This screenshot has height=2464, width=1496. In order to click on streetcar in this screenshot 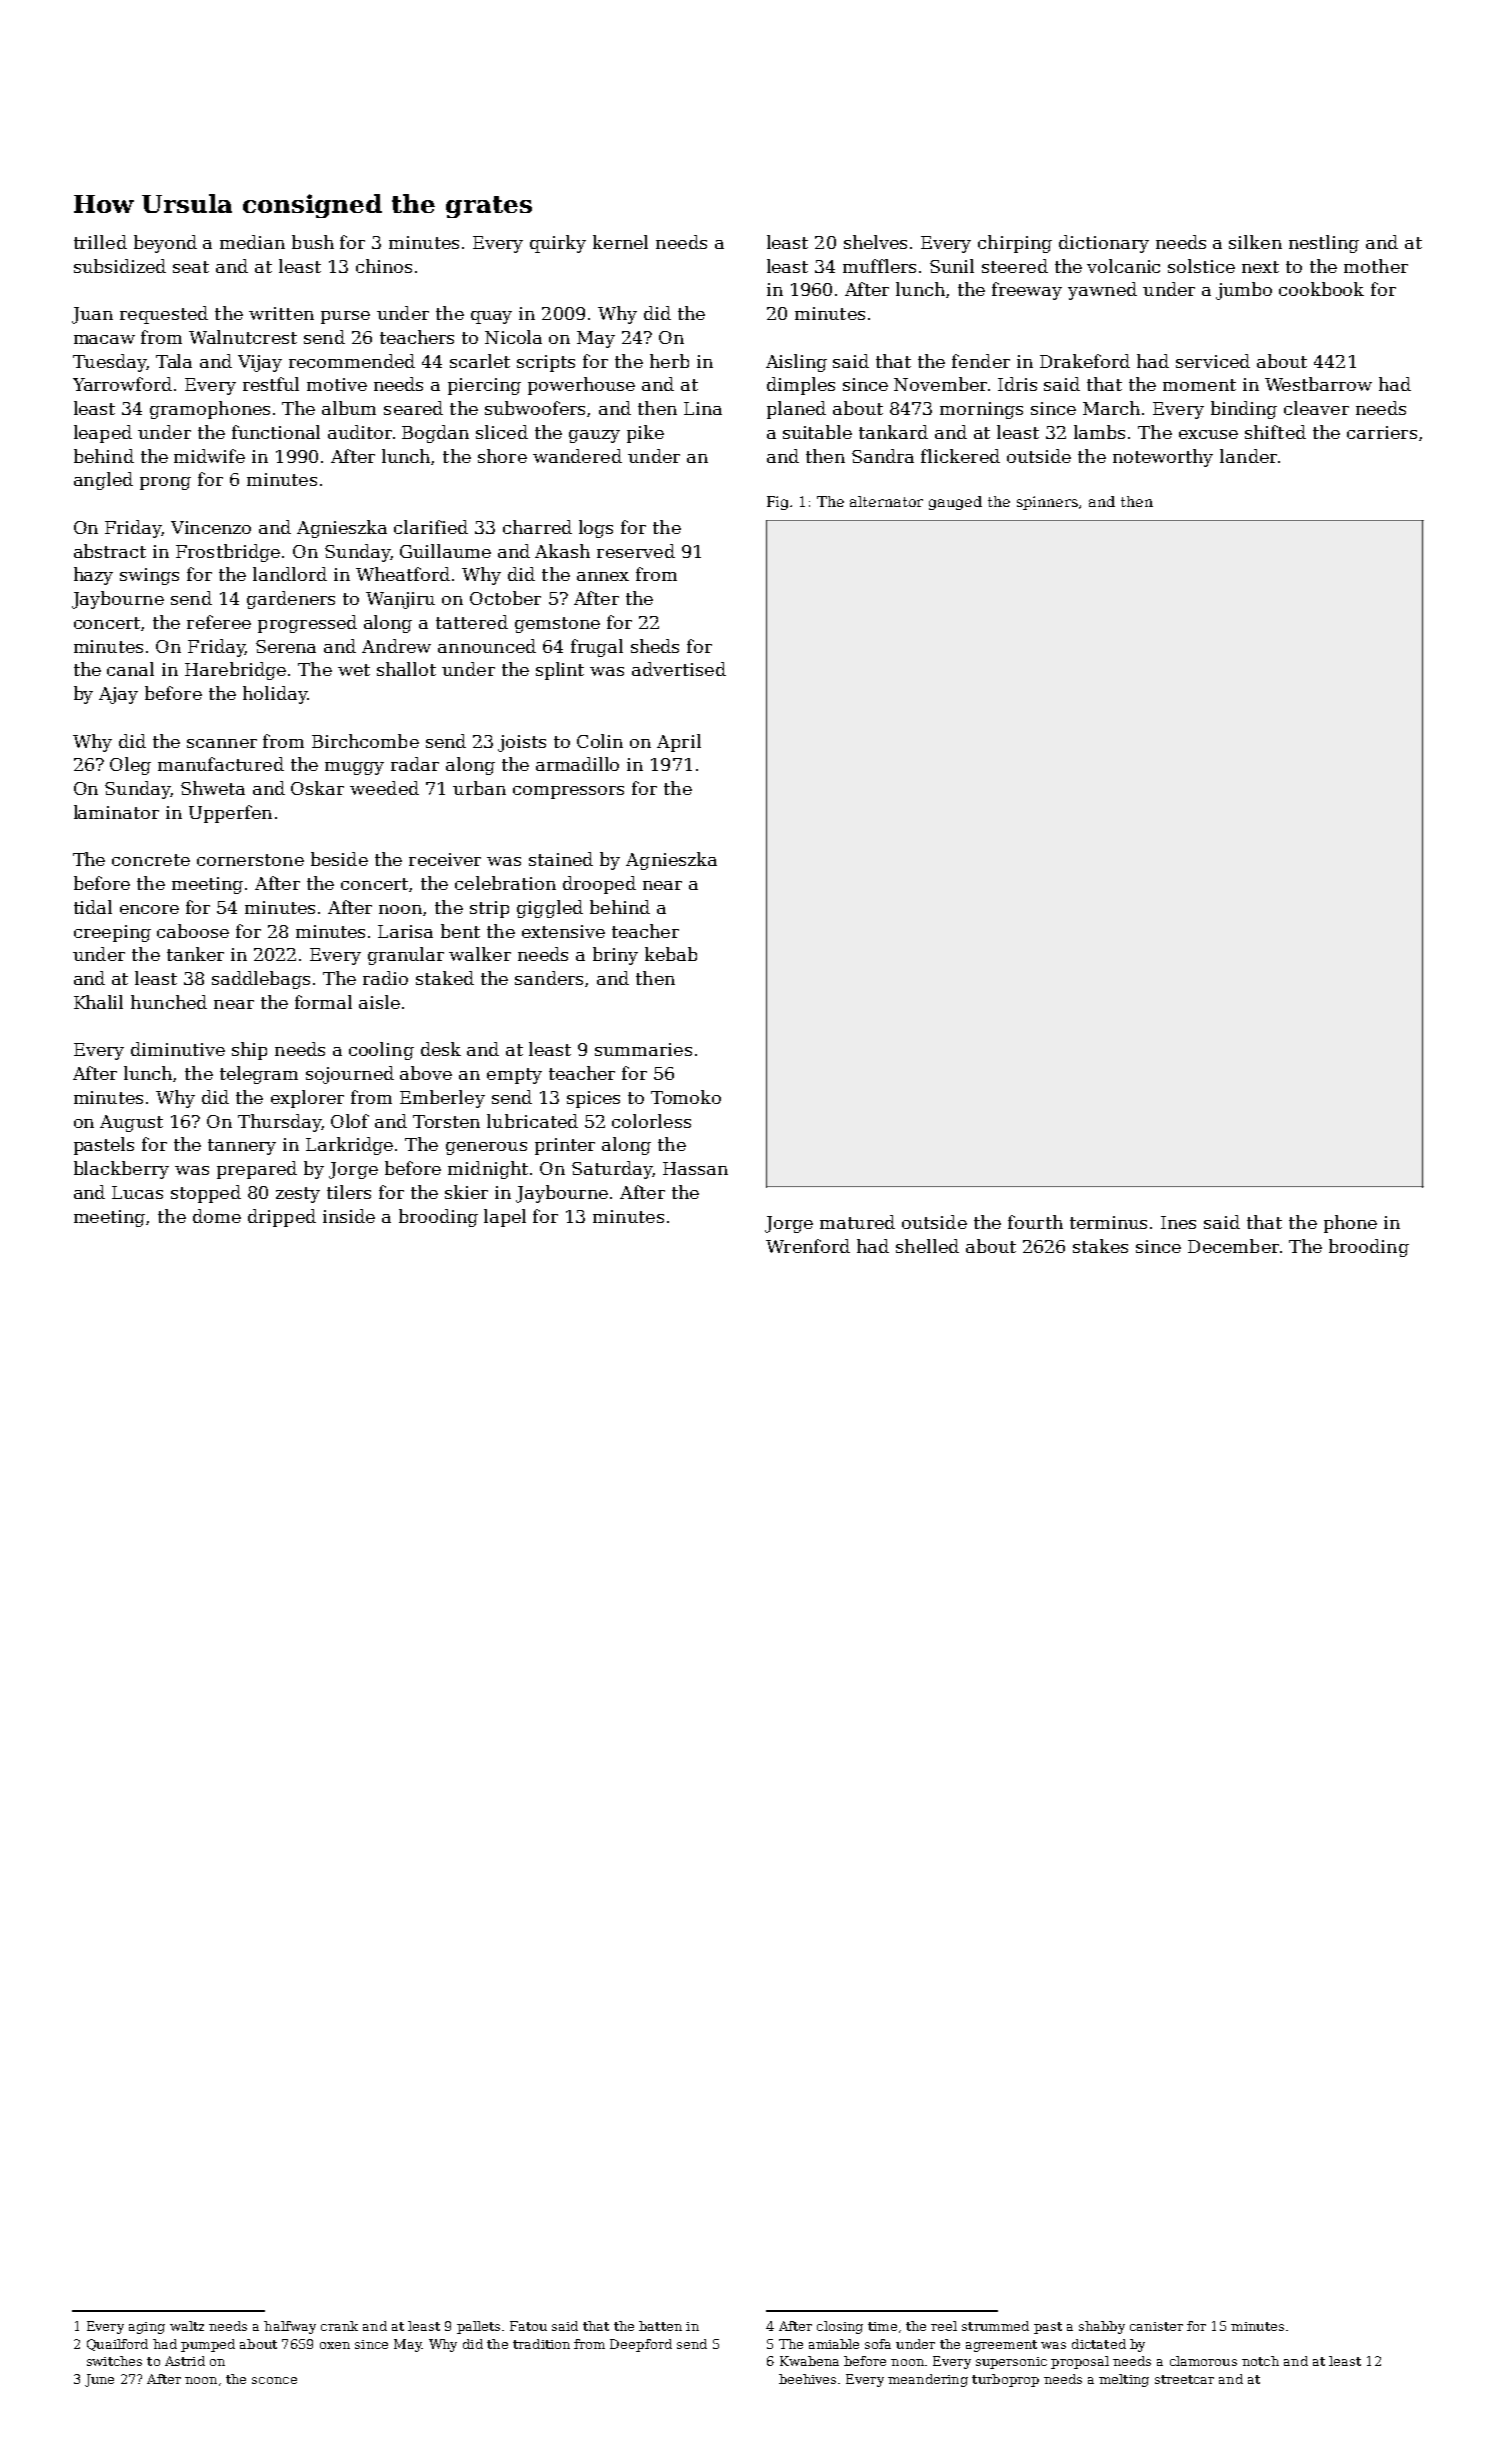, I will do `click(1184, 2379)`.
